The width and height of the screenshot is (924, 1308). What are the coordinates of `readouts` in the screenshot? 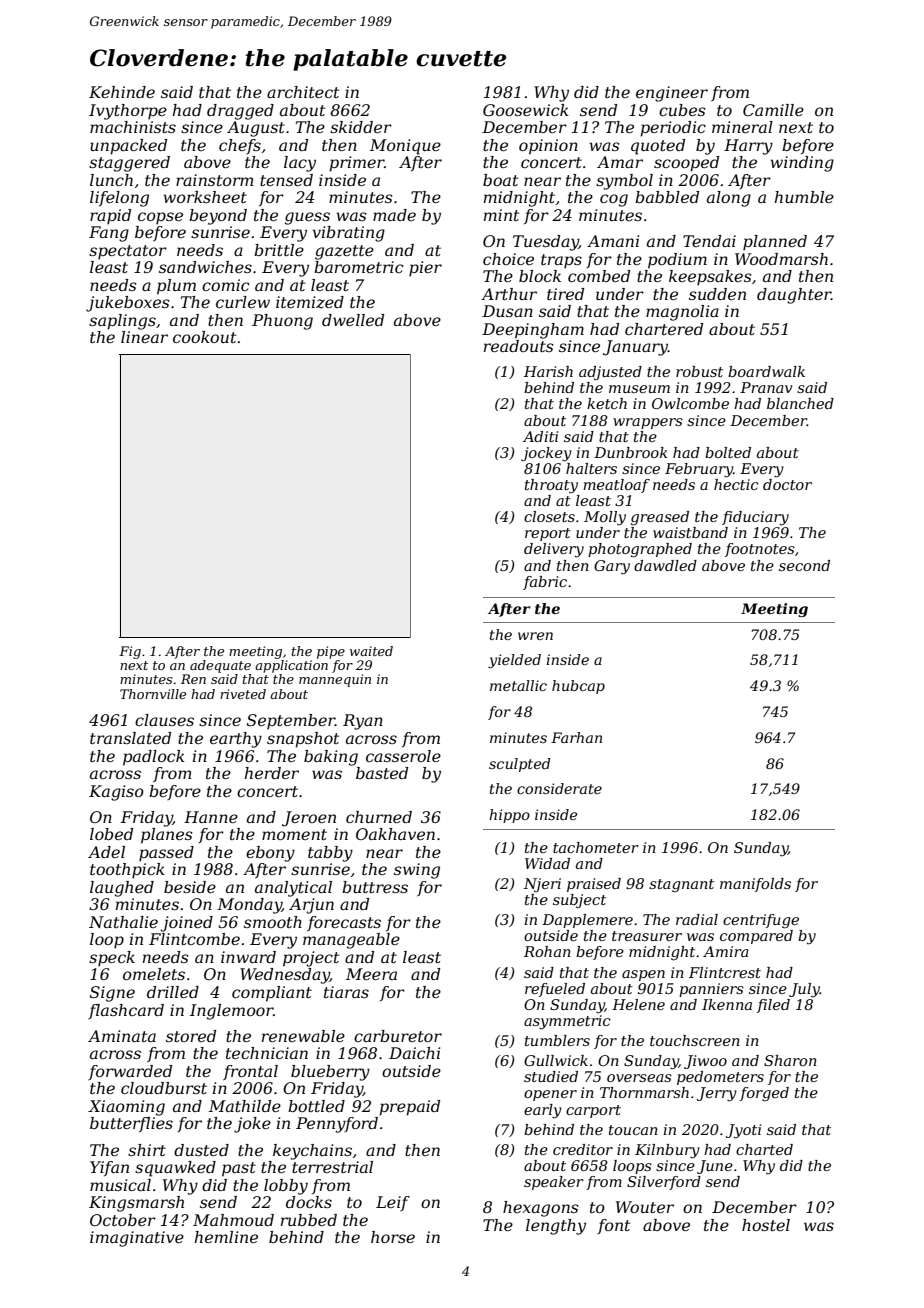 It's located at (519, 346).
